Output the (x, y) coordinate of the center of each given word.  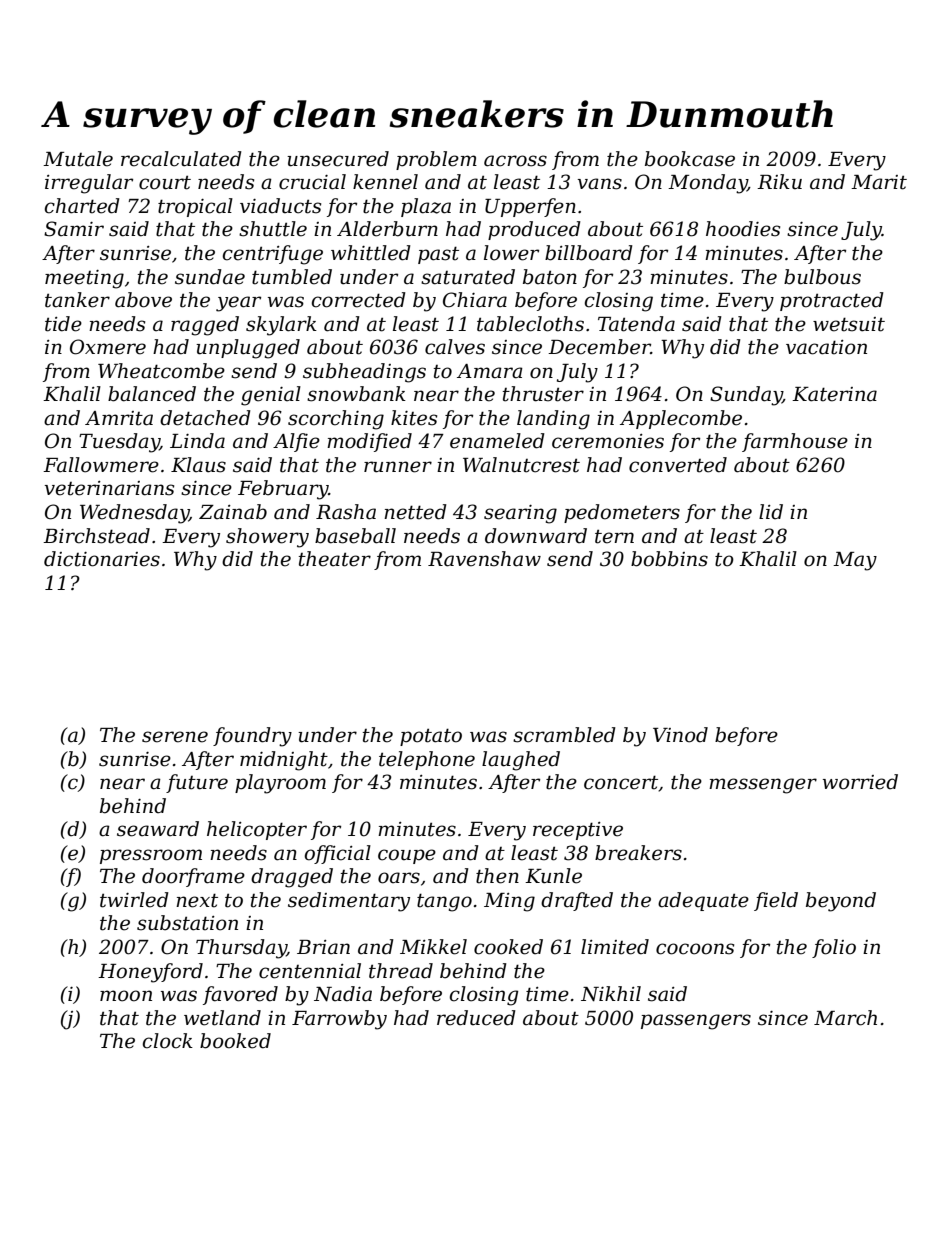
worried (860, 782)
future (197, 783)
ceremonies (608, 441)
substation (187, 923)
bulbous (822, 277)
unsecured (338, 159)
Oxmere (108, 347)
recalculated (181, 159)
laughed (521, 761)
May (855, 561)
